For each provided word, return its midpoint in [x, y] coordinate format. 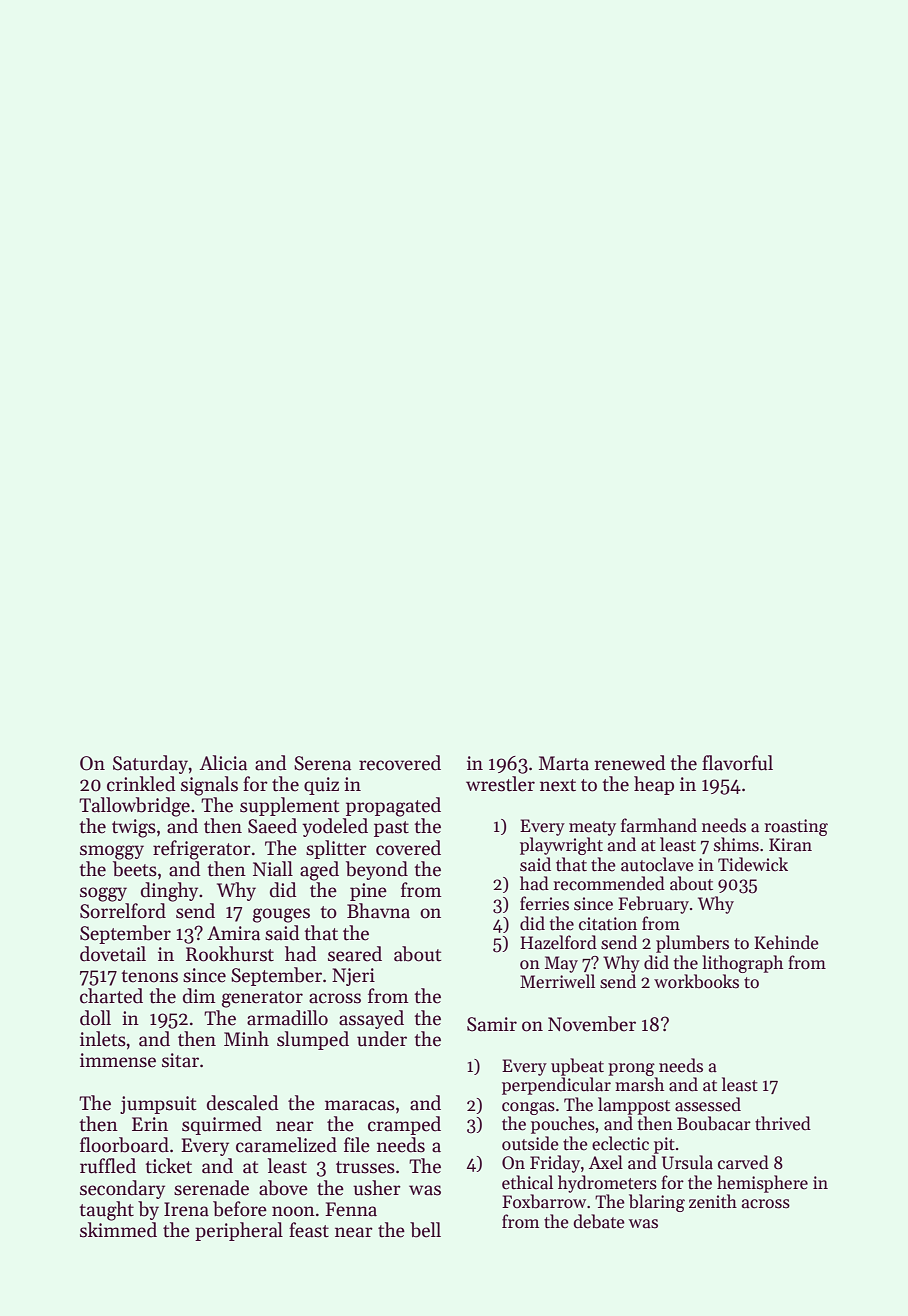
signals [209, 786]
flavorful [737, 763]
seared [355, 954]
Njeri [353, 977]
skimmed [118, 1230]
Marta [564, 763]
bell [425, 1230]
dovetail [113, 954]
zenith [713, 1201]
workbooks [696, 981]
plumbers [692, 944]
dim [199, 996]
